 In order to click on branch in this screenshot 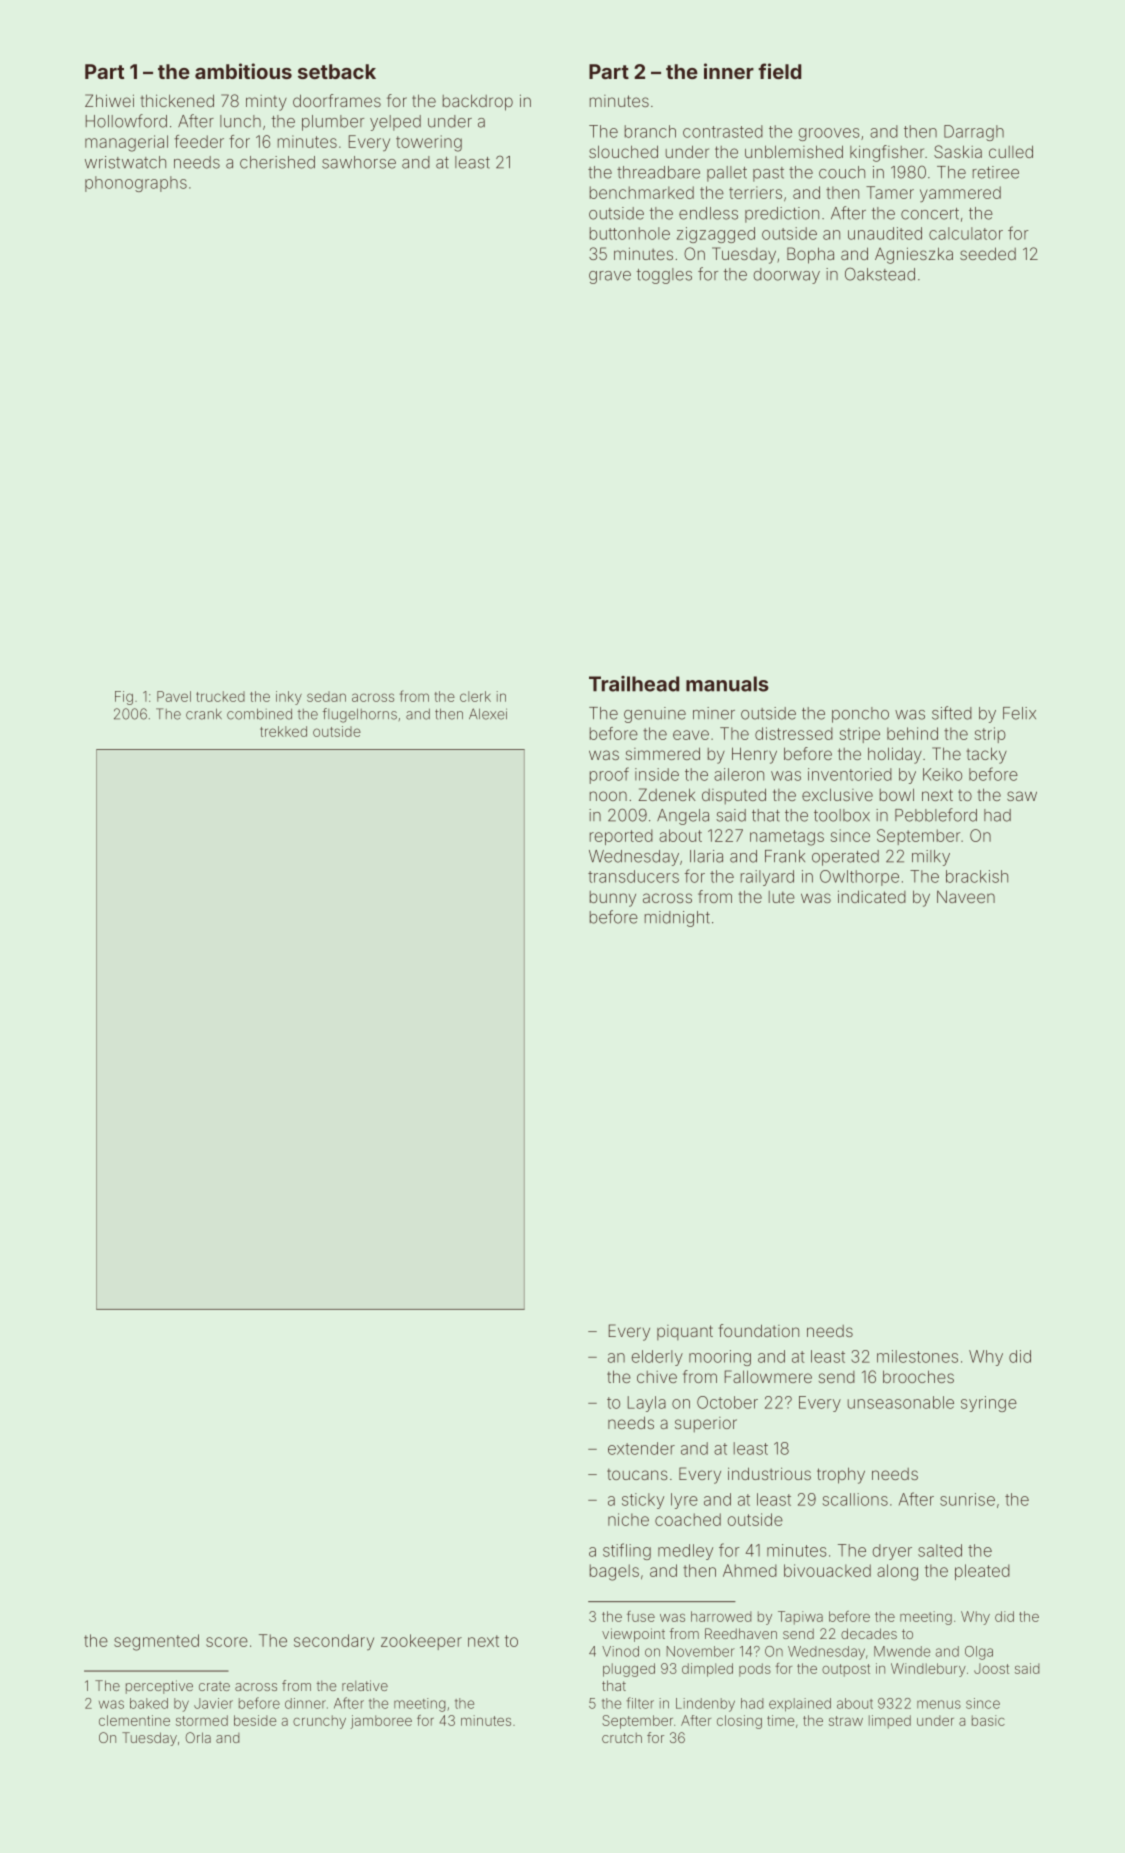, I will do `click(650, 131)`.
